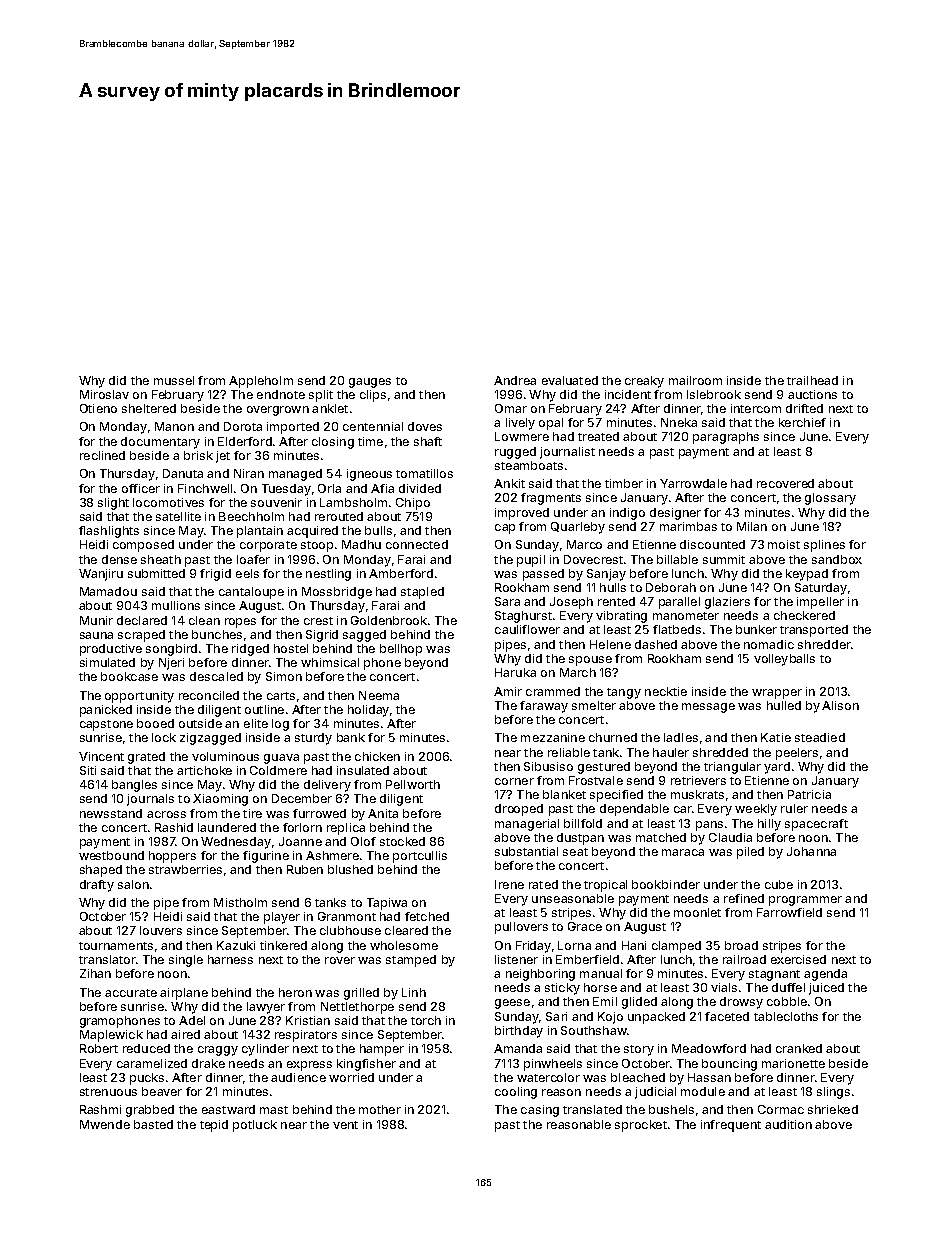 The image size is (952, 1233). I want to click on vent, so click(345, 1125).
